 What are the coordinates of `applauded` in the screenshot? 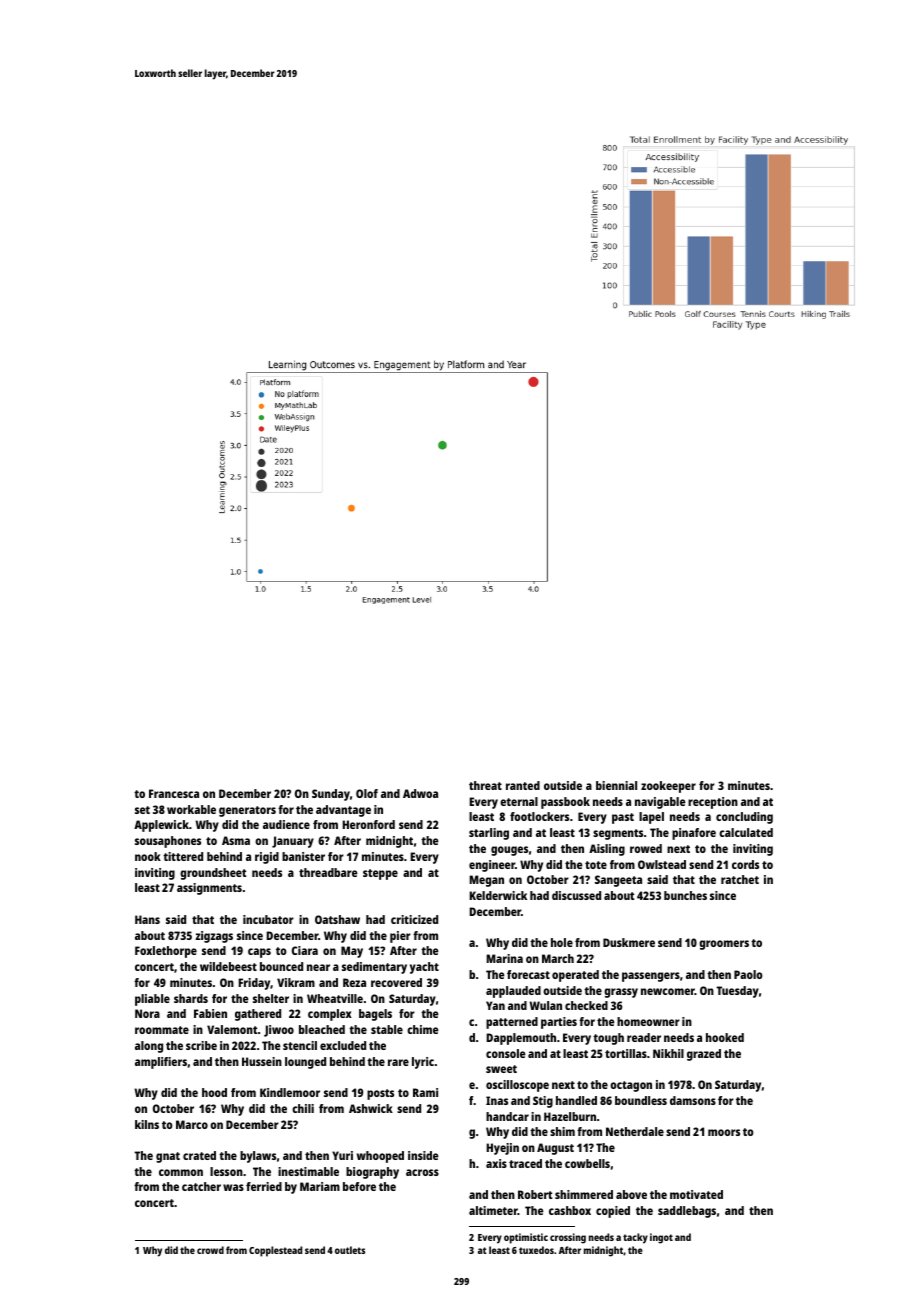 It's located at (513, 992).
